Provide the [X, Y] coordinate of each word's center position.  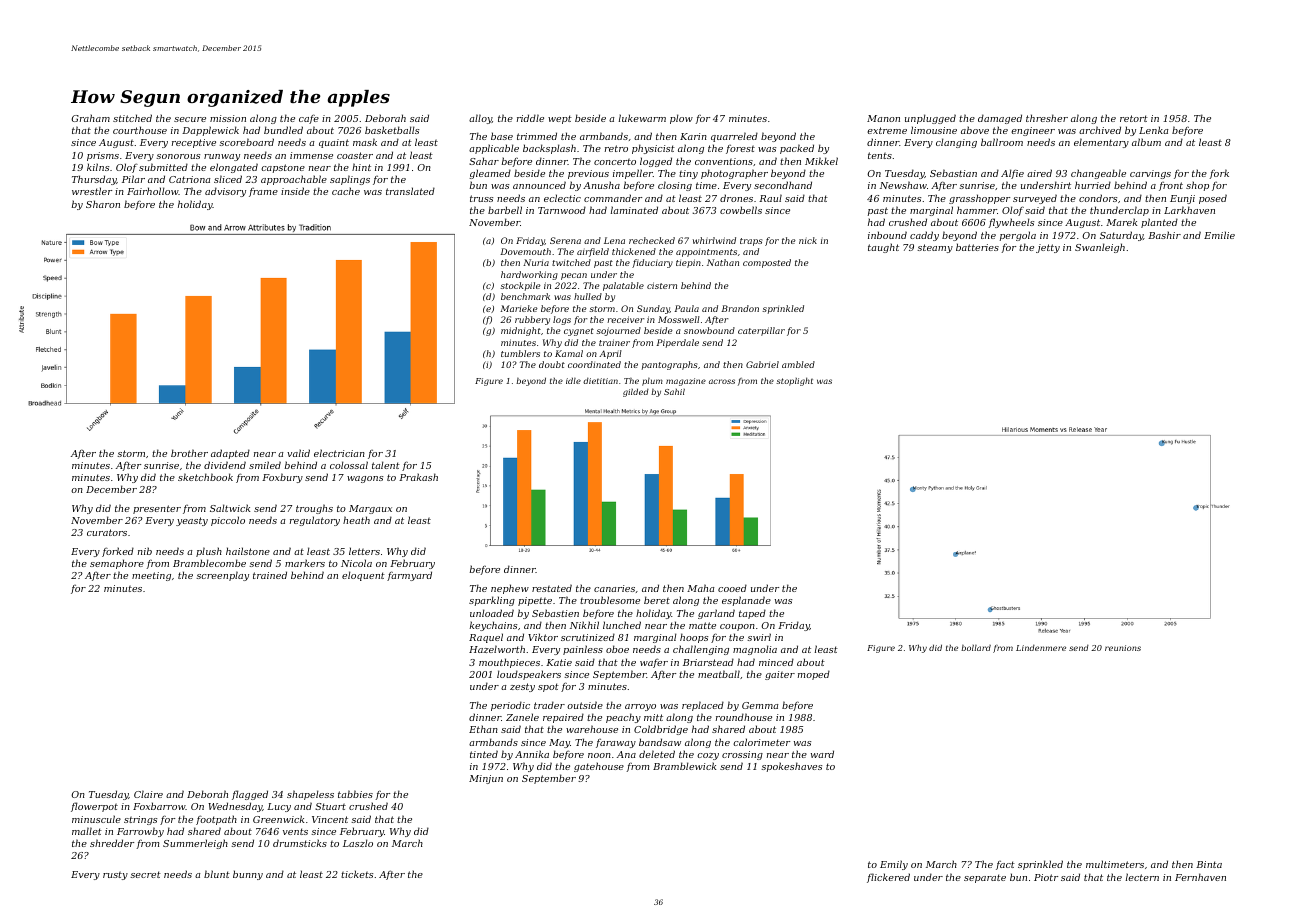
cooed [732, 588]
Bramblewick [684, 766]
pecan [574, 276]
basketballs [392, 130]
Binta [1209, 864]
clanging [956, 143]
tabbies [355, 794]
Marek [1121, 222]
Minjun [486, 779]
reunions [1123, 648]
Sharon [103, 204]
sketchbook [205, 477]
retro [616, 148]
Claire [148, 794]
